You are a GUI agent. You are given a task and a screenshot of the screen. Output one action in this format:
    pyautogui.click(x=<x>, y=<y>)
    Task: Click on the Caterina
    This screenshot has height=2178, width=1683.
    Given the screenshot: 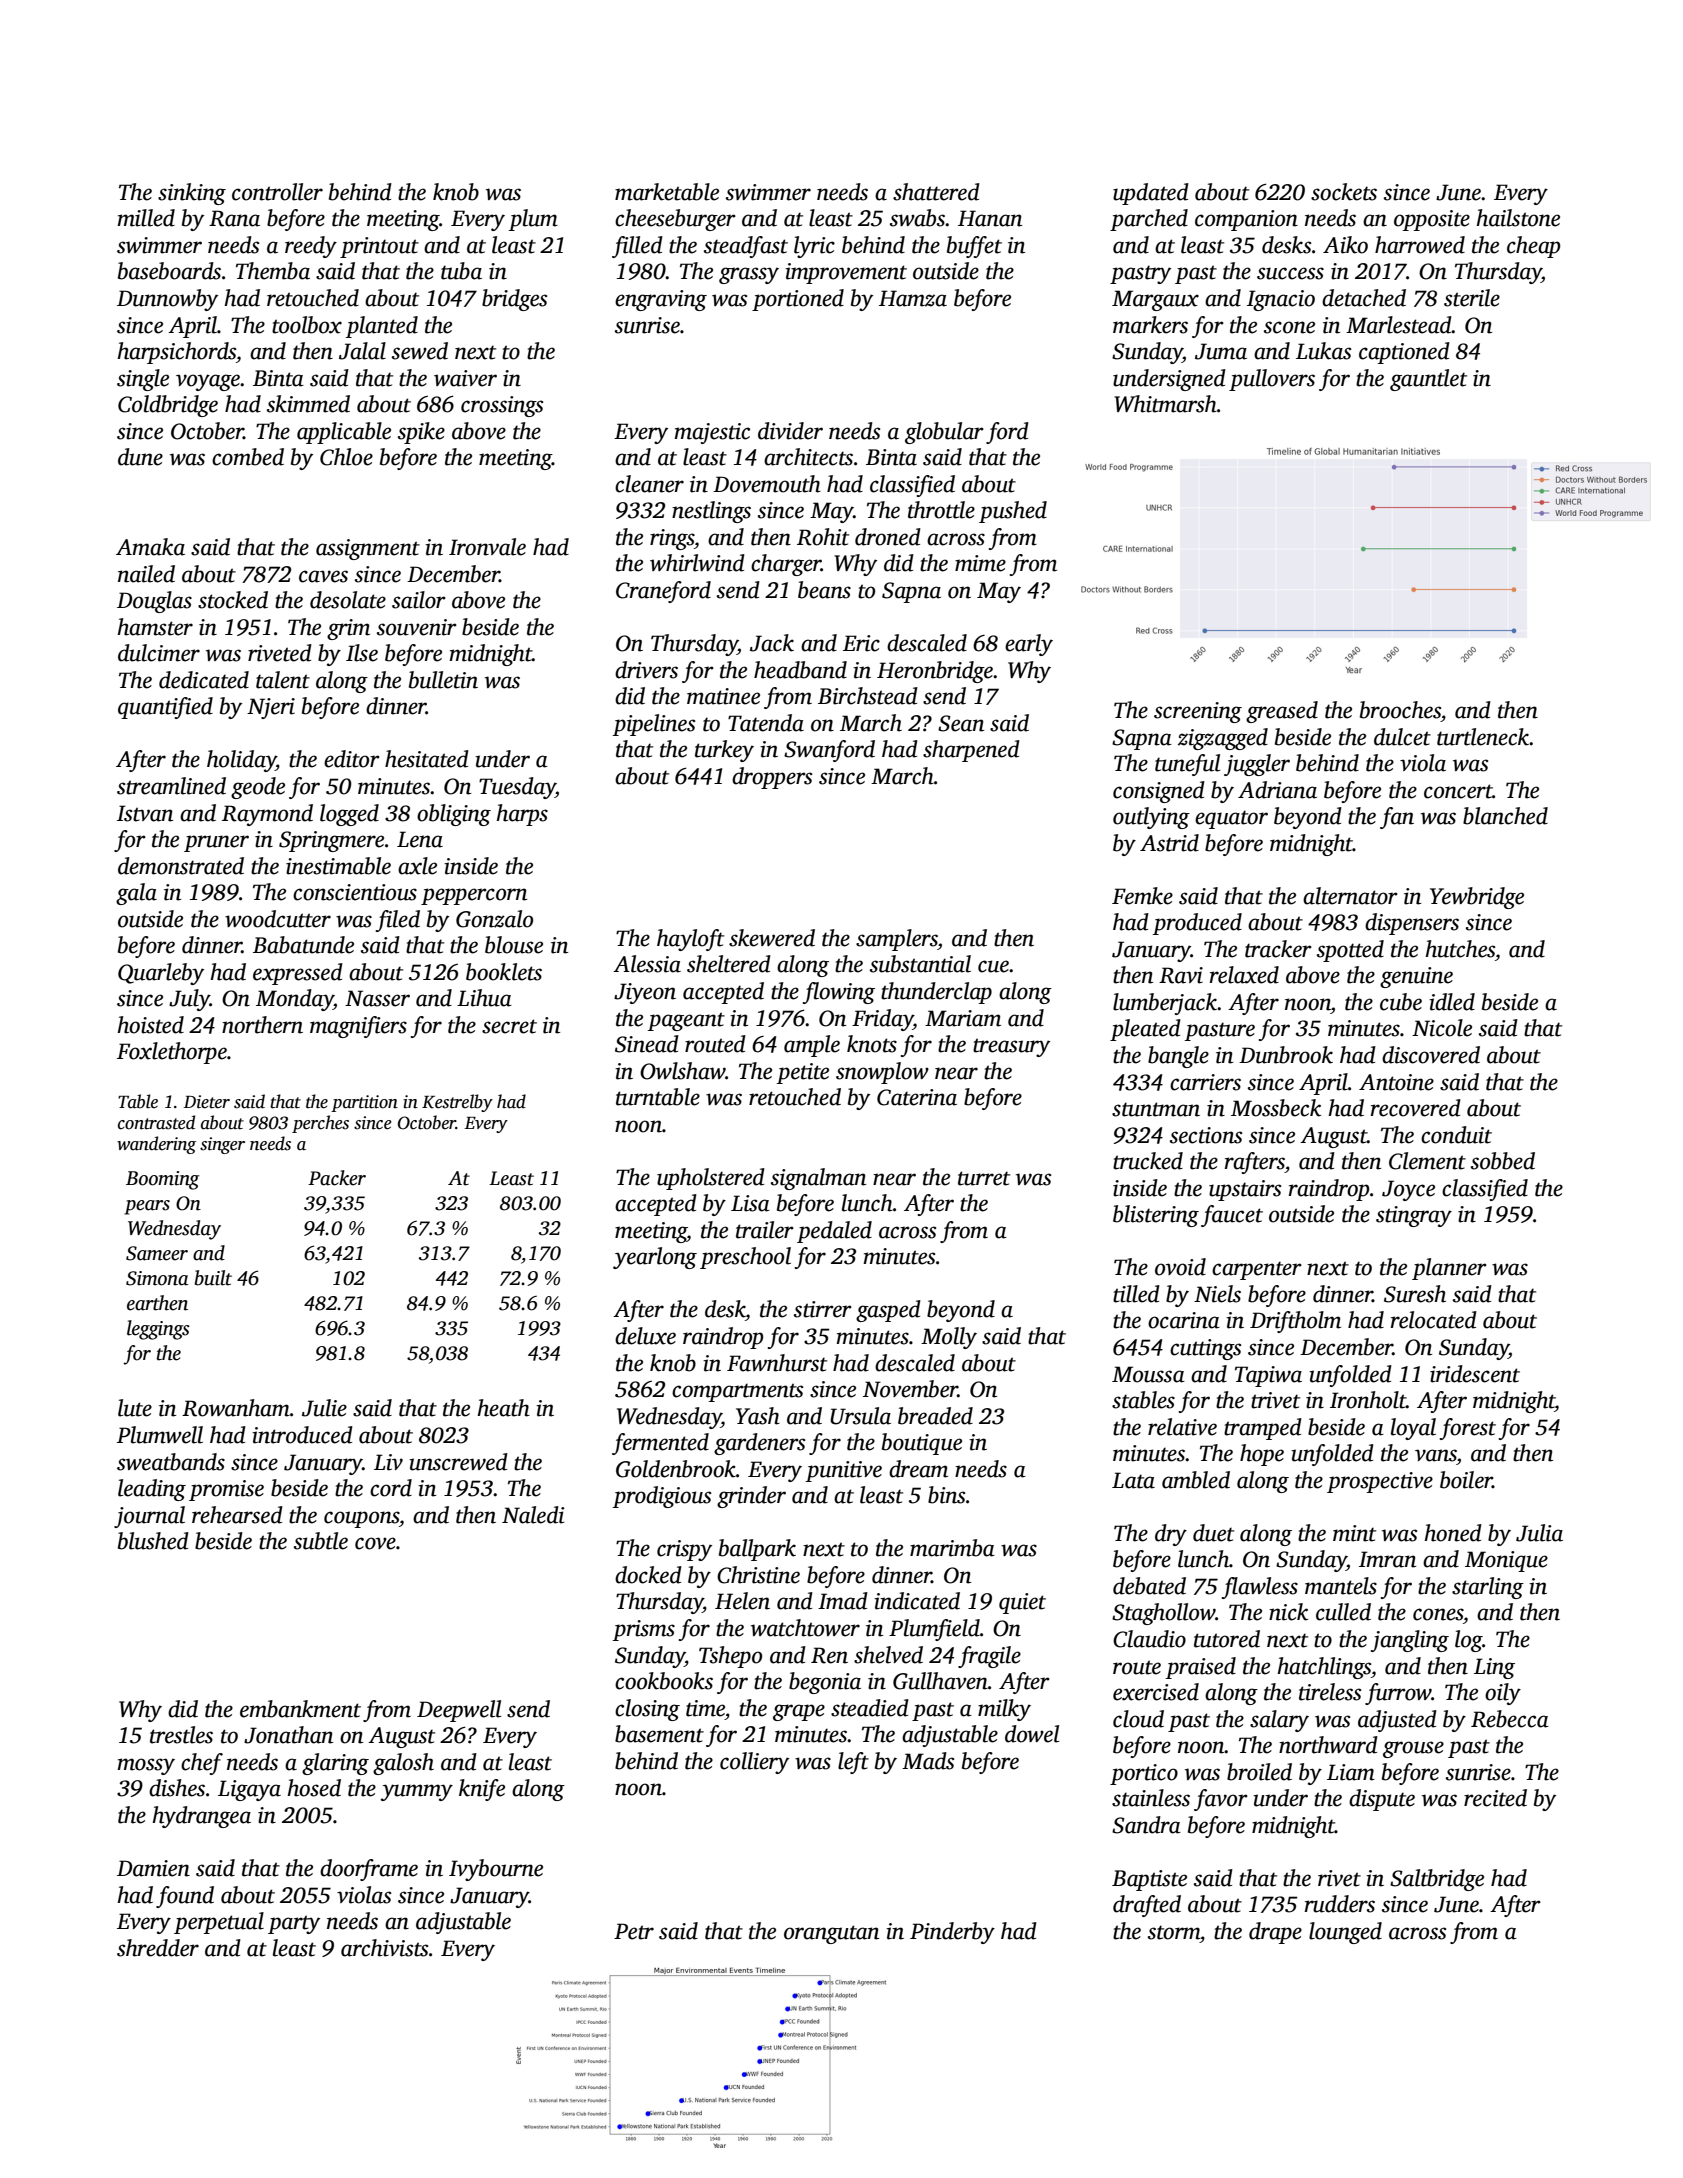 What is the action you would take?
    pyautogui.click(x=917, y=1097)
